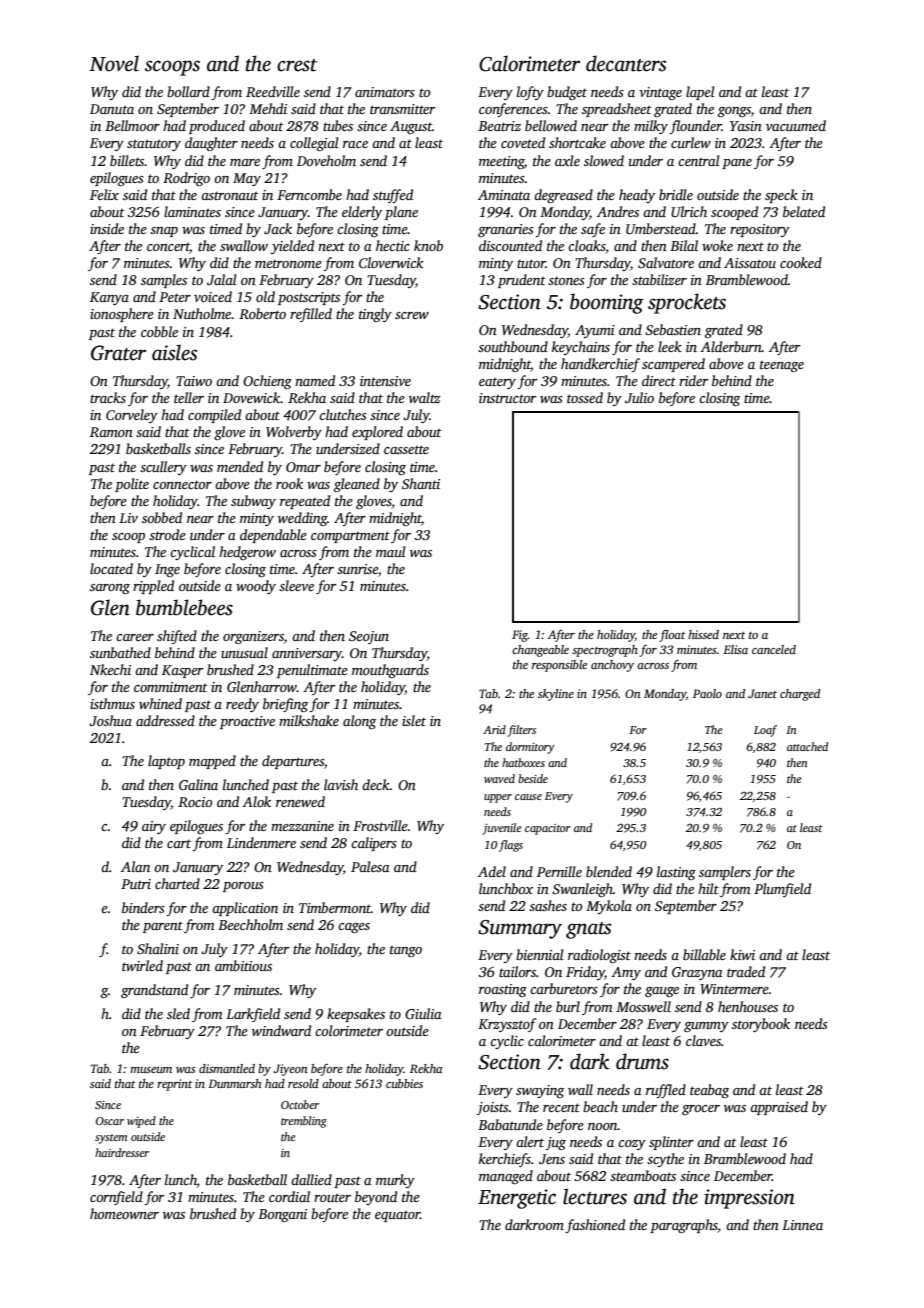 This document has height=1308, width=924. I want to click on gummy, so click(706, 1027).
